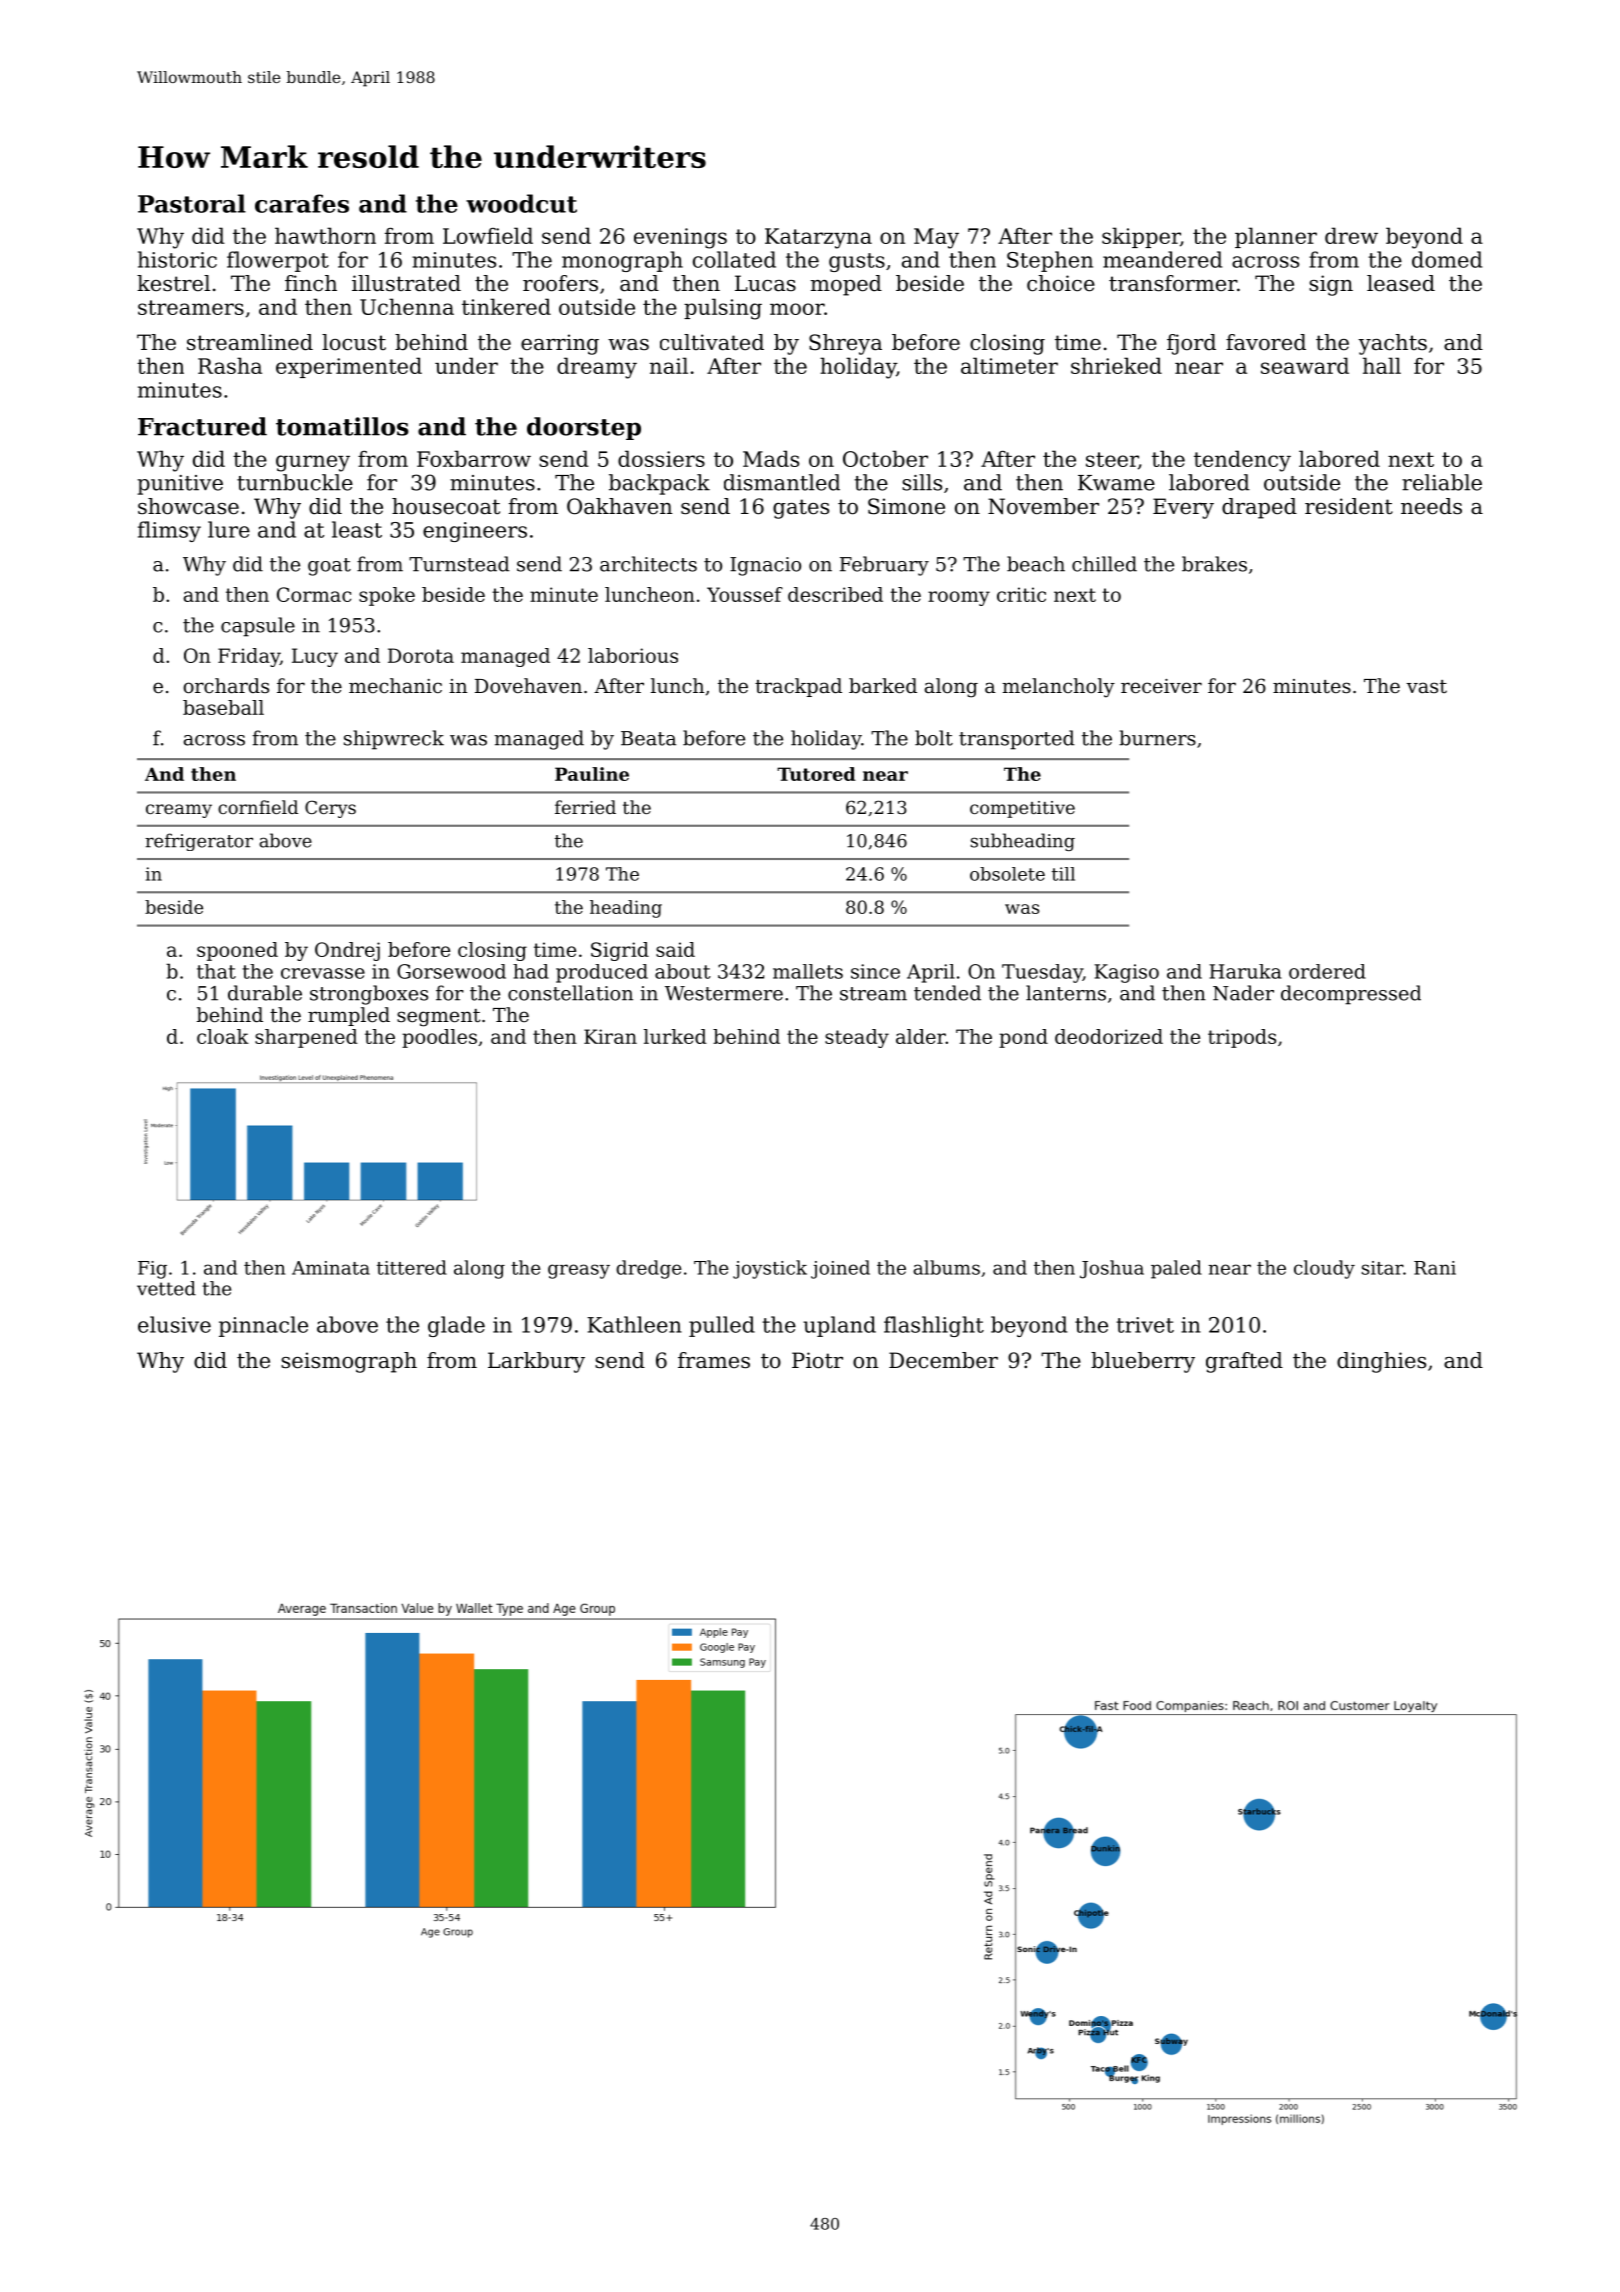  I want to click on grafted, so click(1244, 1362).
